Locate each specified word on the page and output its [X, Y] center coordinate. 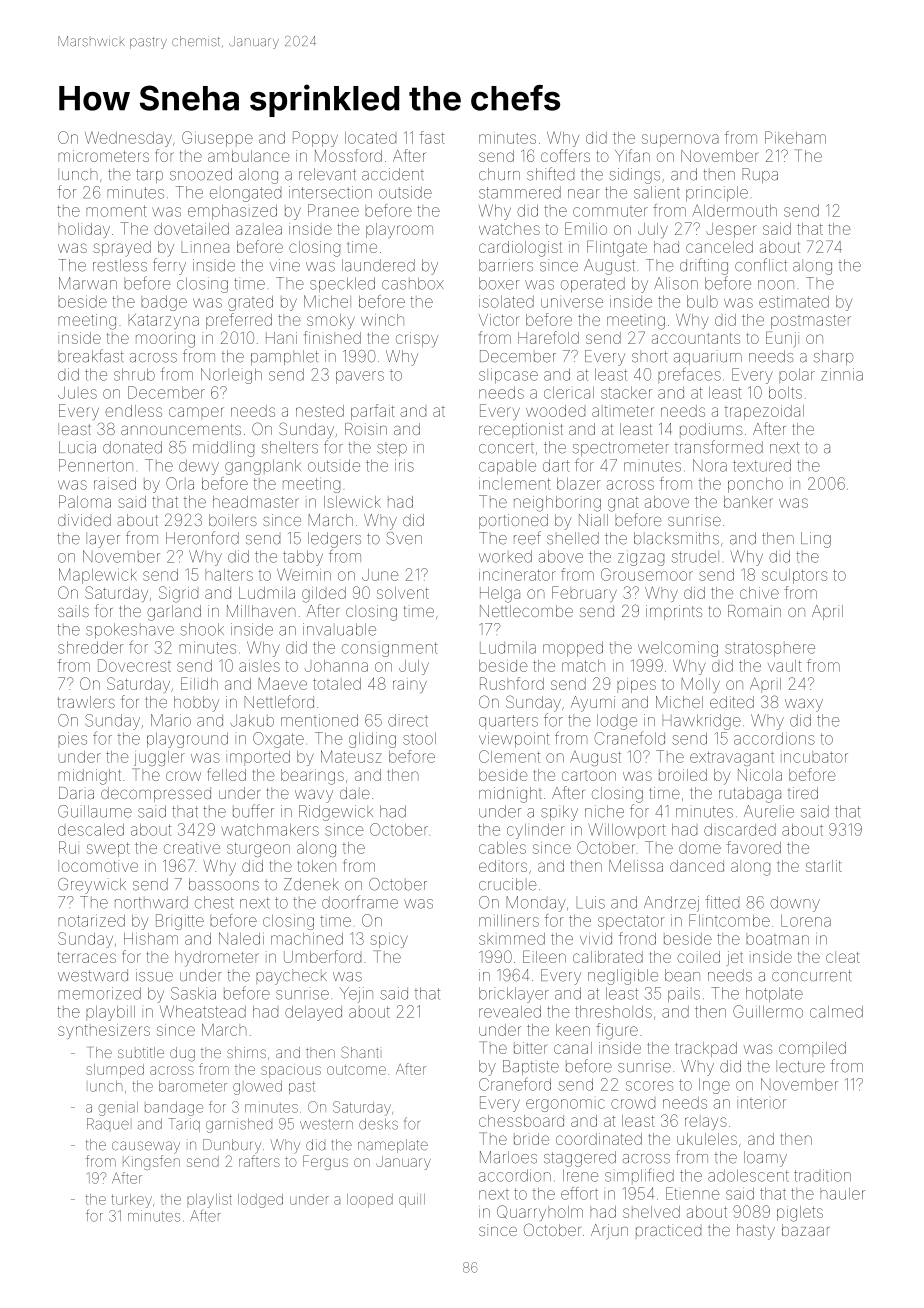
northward [151, 902]
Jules [77, 393]
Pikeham [795, 137]
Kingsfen [151, 1162]
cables [502, 848]
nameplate [393, 1146]
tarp [149, 176]
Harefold [548, 337]
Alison [676, 283]
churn [499, 174]
